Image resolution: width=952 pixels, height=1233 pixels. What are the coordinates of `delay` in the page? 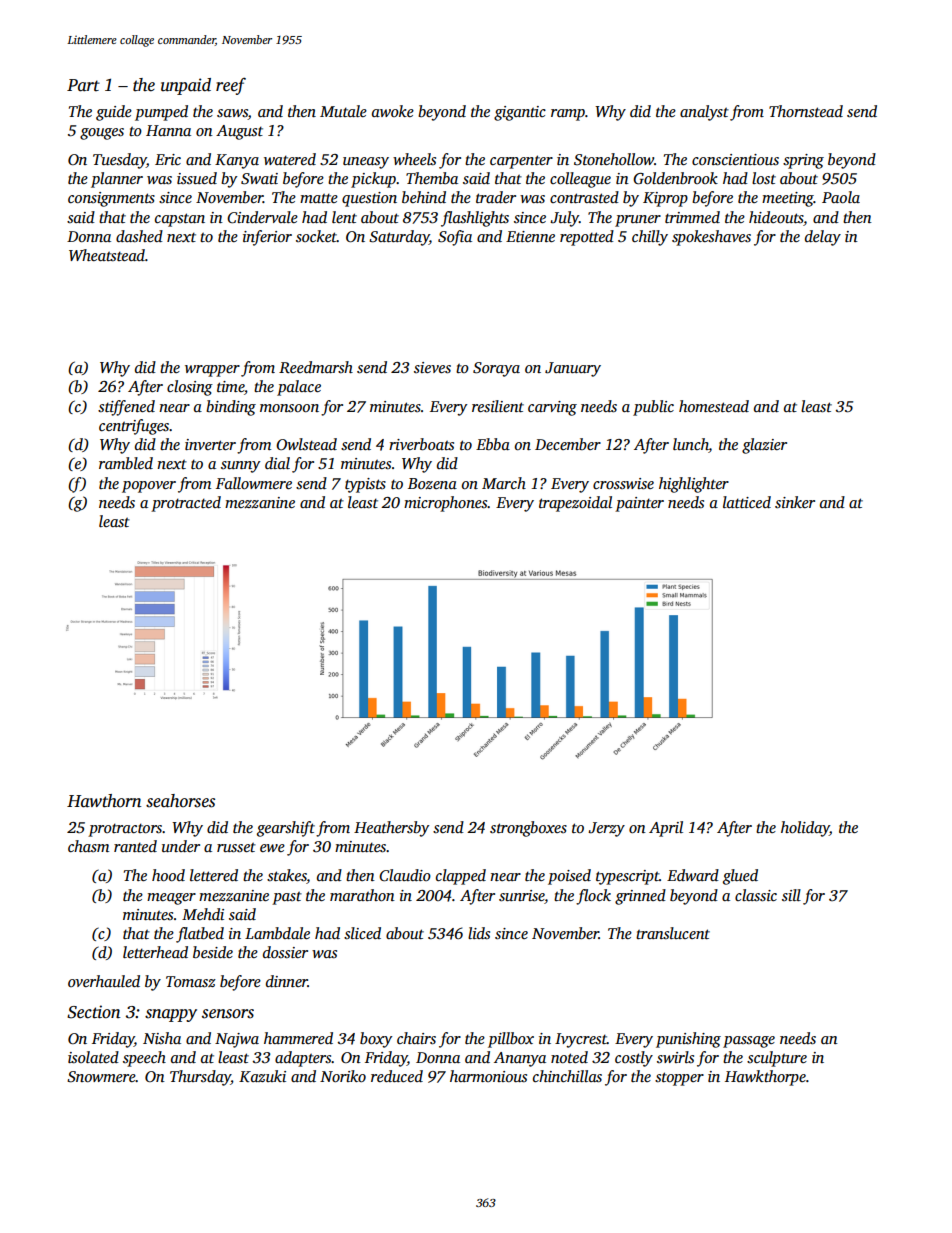 It's located at (823, 238).
